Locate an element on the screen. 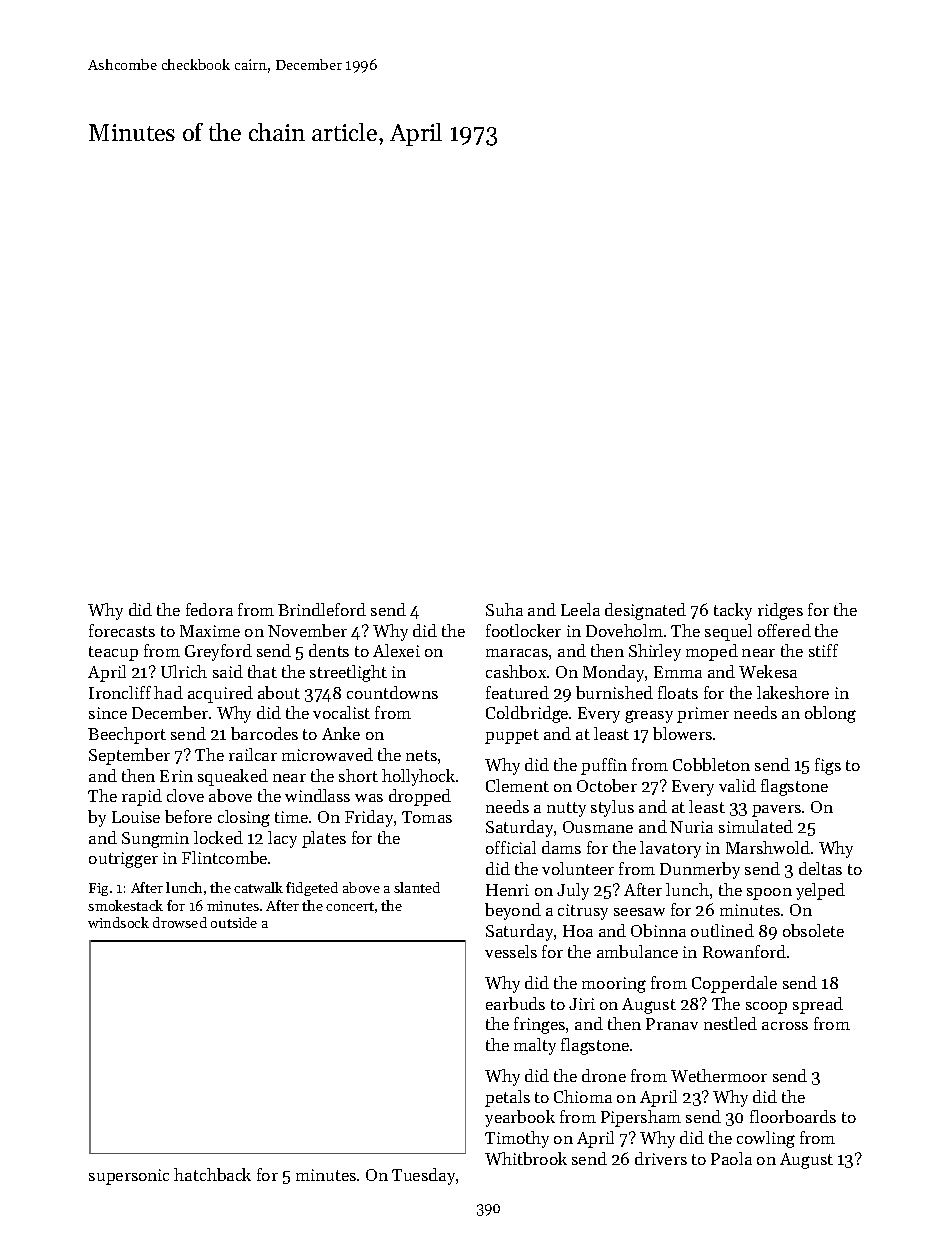 The height and width of the screenshot is (1233, 952). Copperdale is located at coordinates (734, 984).
